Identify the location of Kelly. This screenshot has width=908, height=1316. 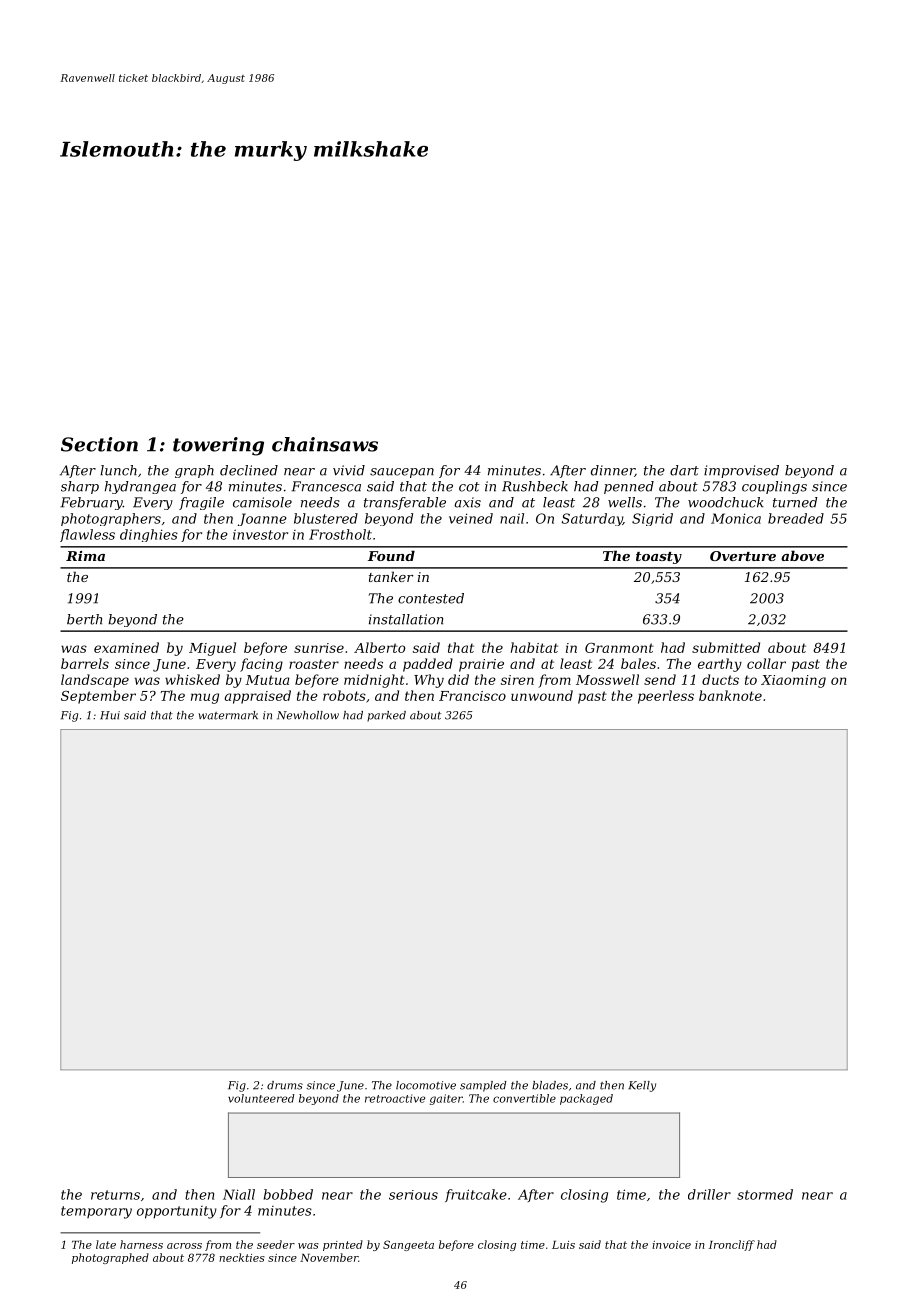
(642, 1086).
